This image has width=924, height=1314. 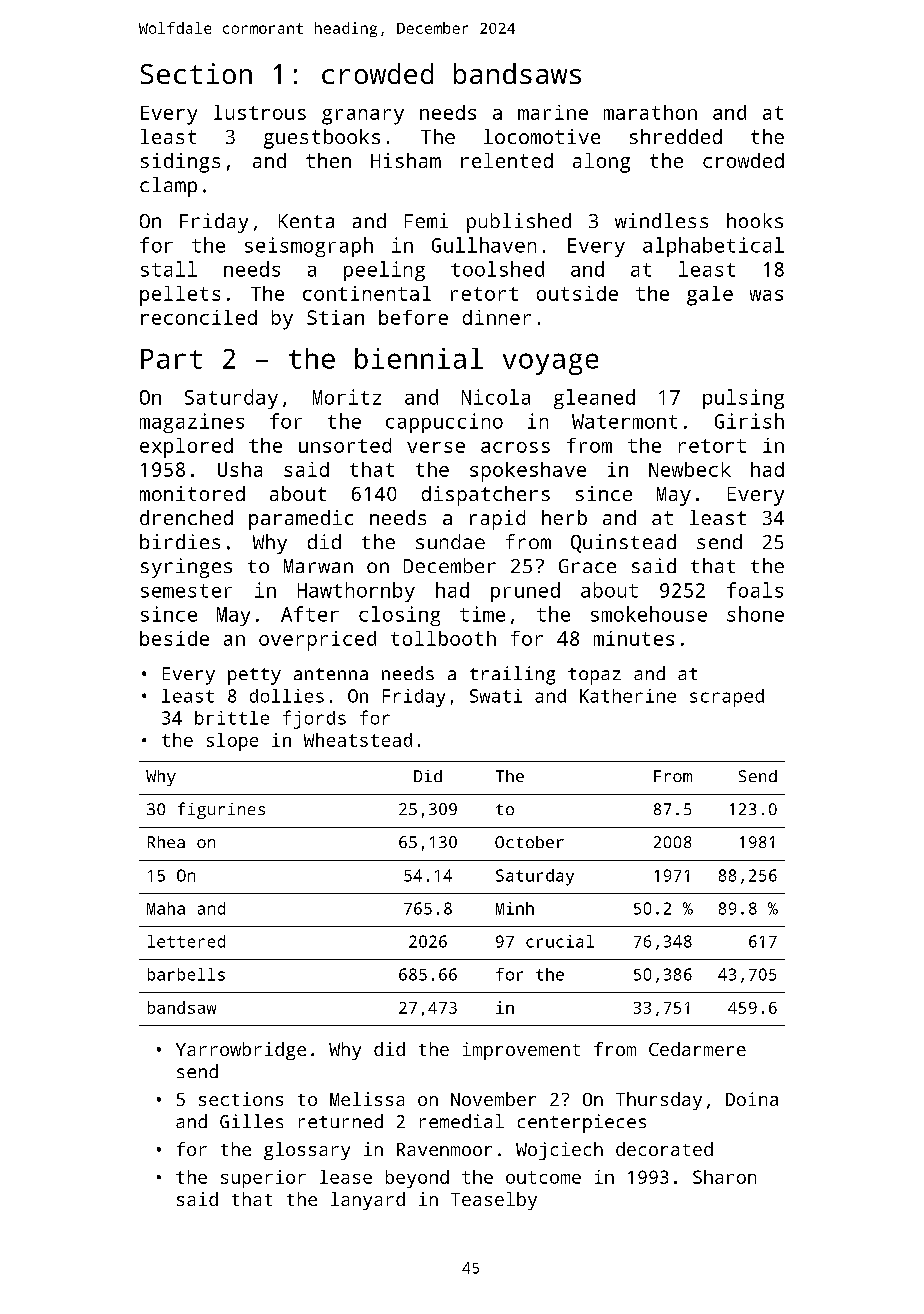 I want to click on verse, so click(x=436, y=447).
